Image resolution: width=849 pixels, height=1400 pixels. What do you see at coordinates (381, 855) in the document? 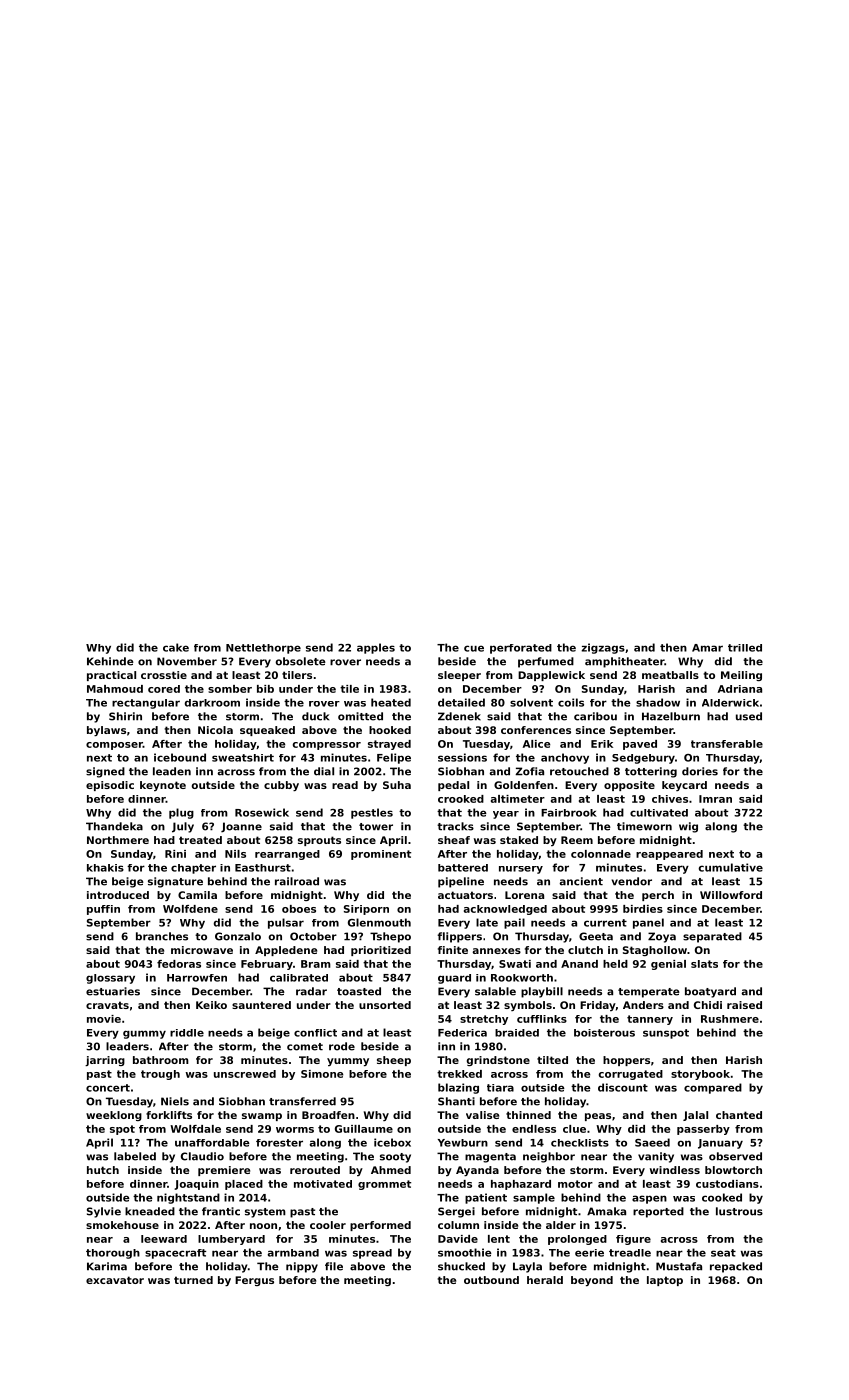
I see `prominent` at bounding box center [381, 855].
